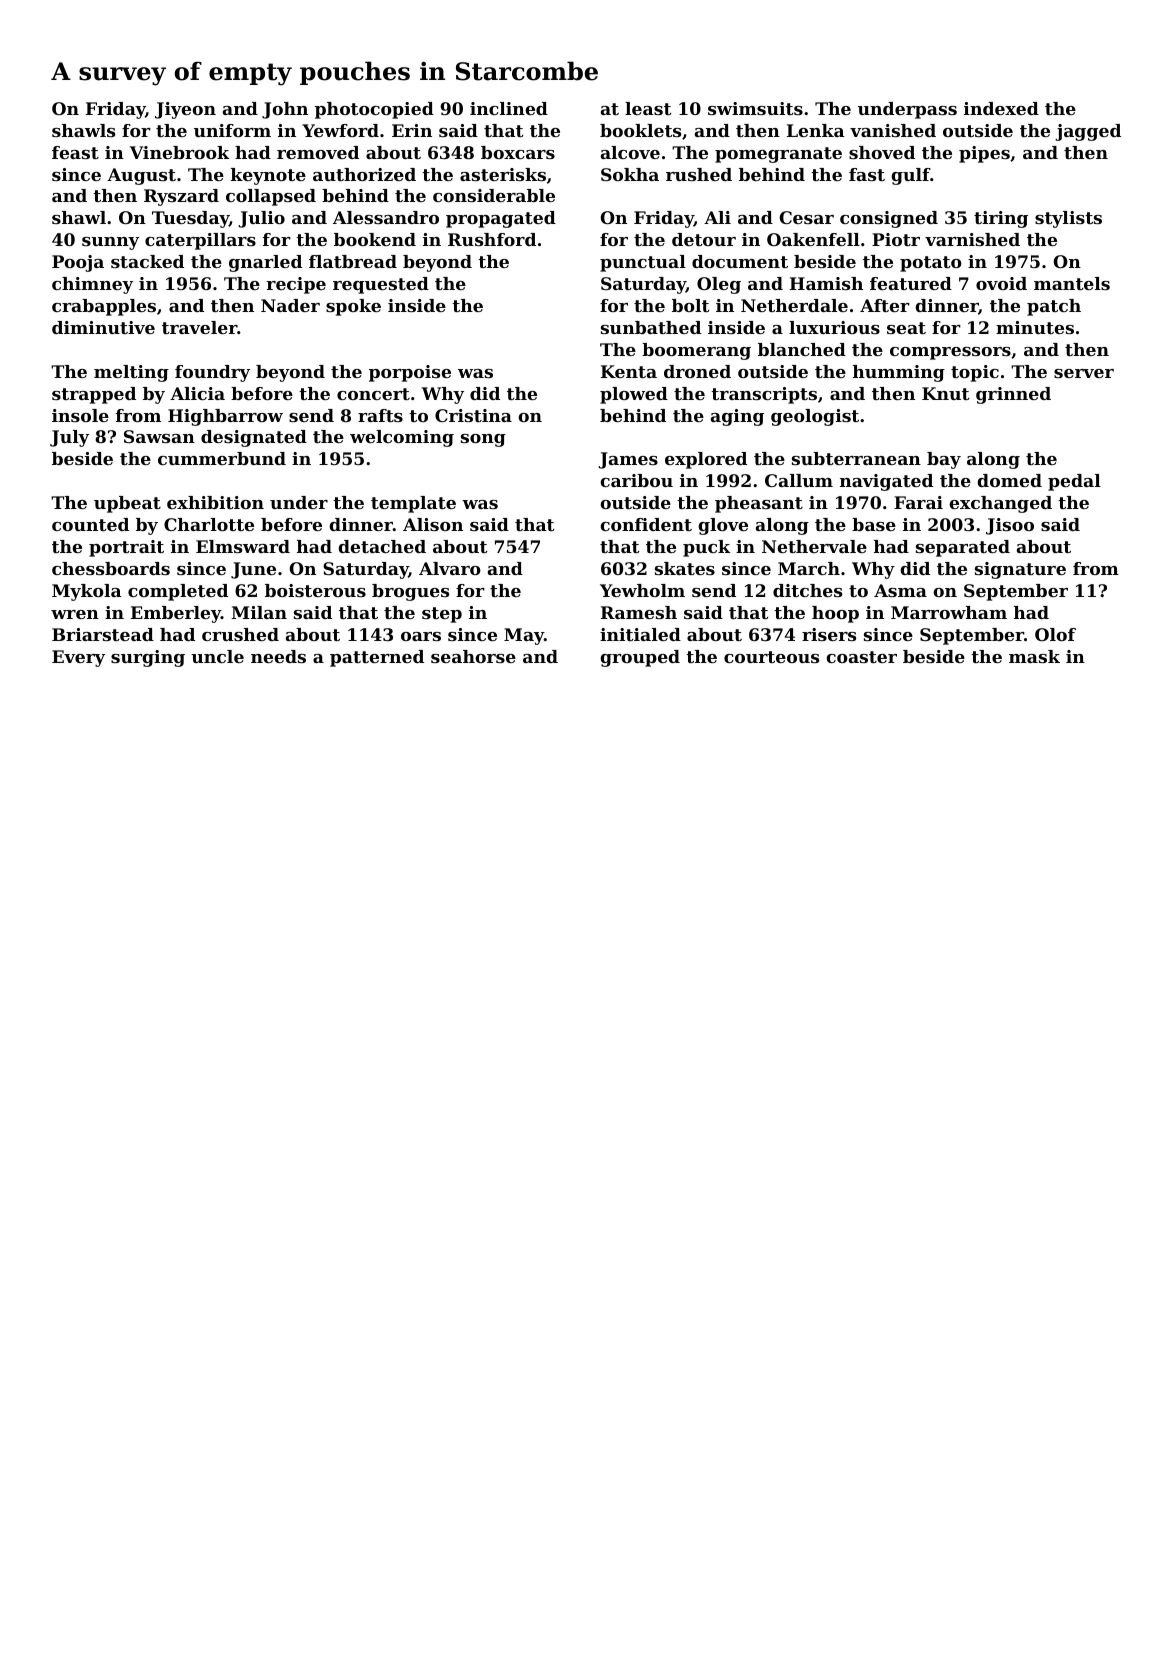  What do you see at coordinates (131, 373) in the document?
I see `melting` at bounding box center [131, 373].
